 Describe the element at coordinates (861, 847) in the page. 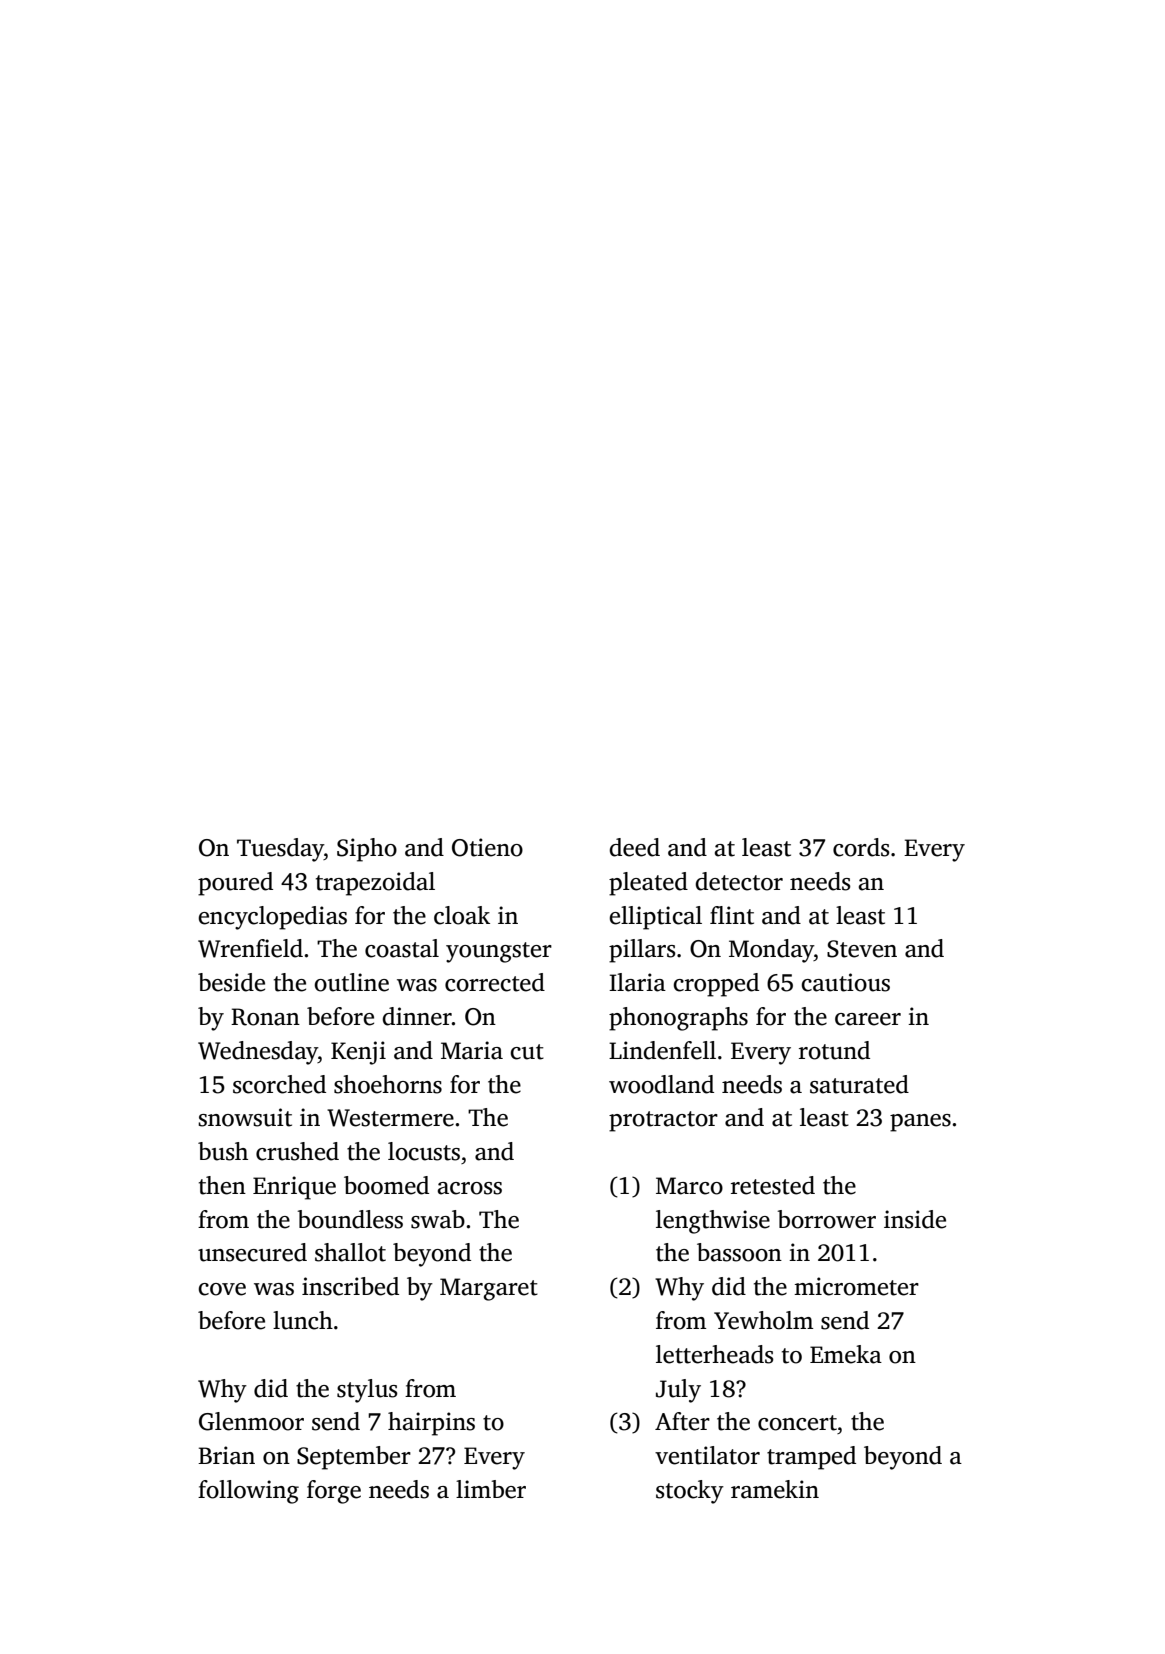

I see `cords` at that location.
